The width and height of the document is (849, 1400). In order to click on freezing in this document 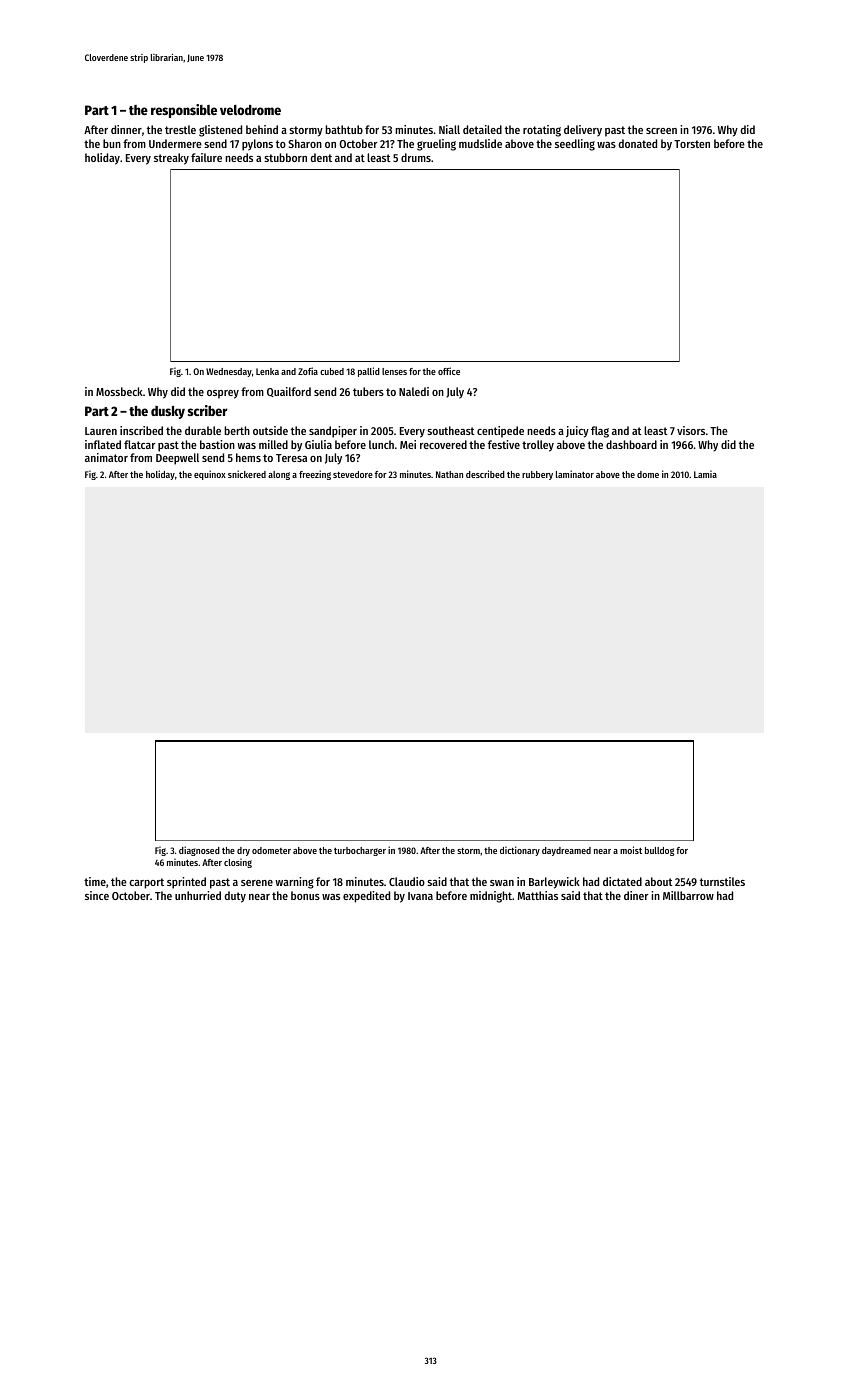, I will do `click(315, 475)`.
